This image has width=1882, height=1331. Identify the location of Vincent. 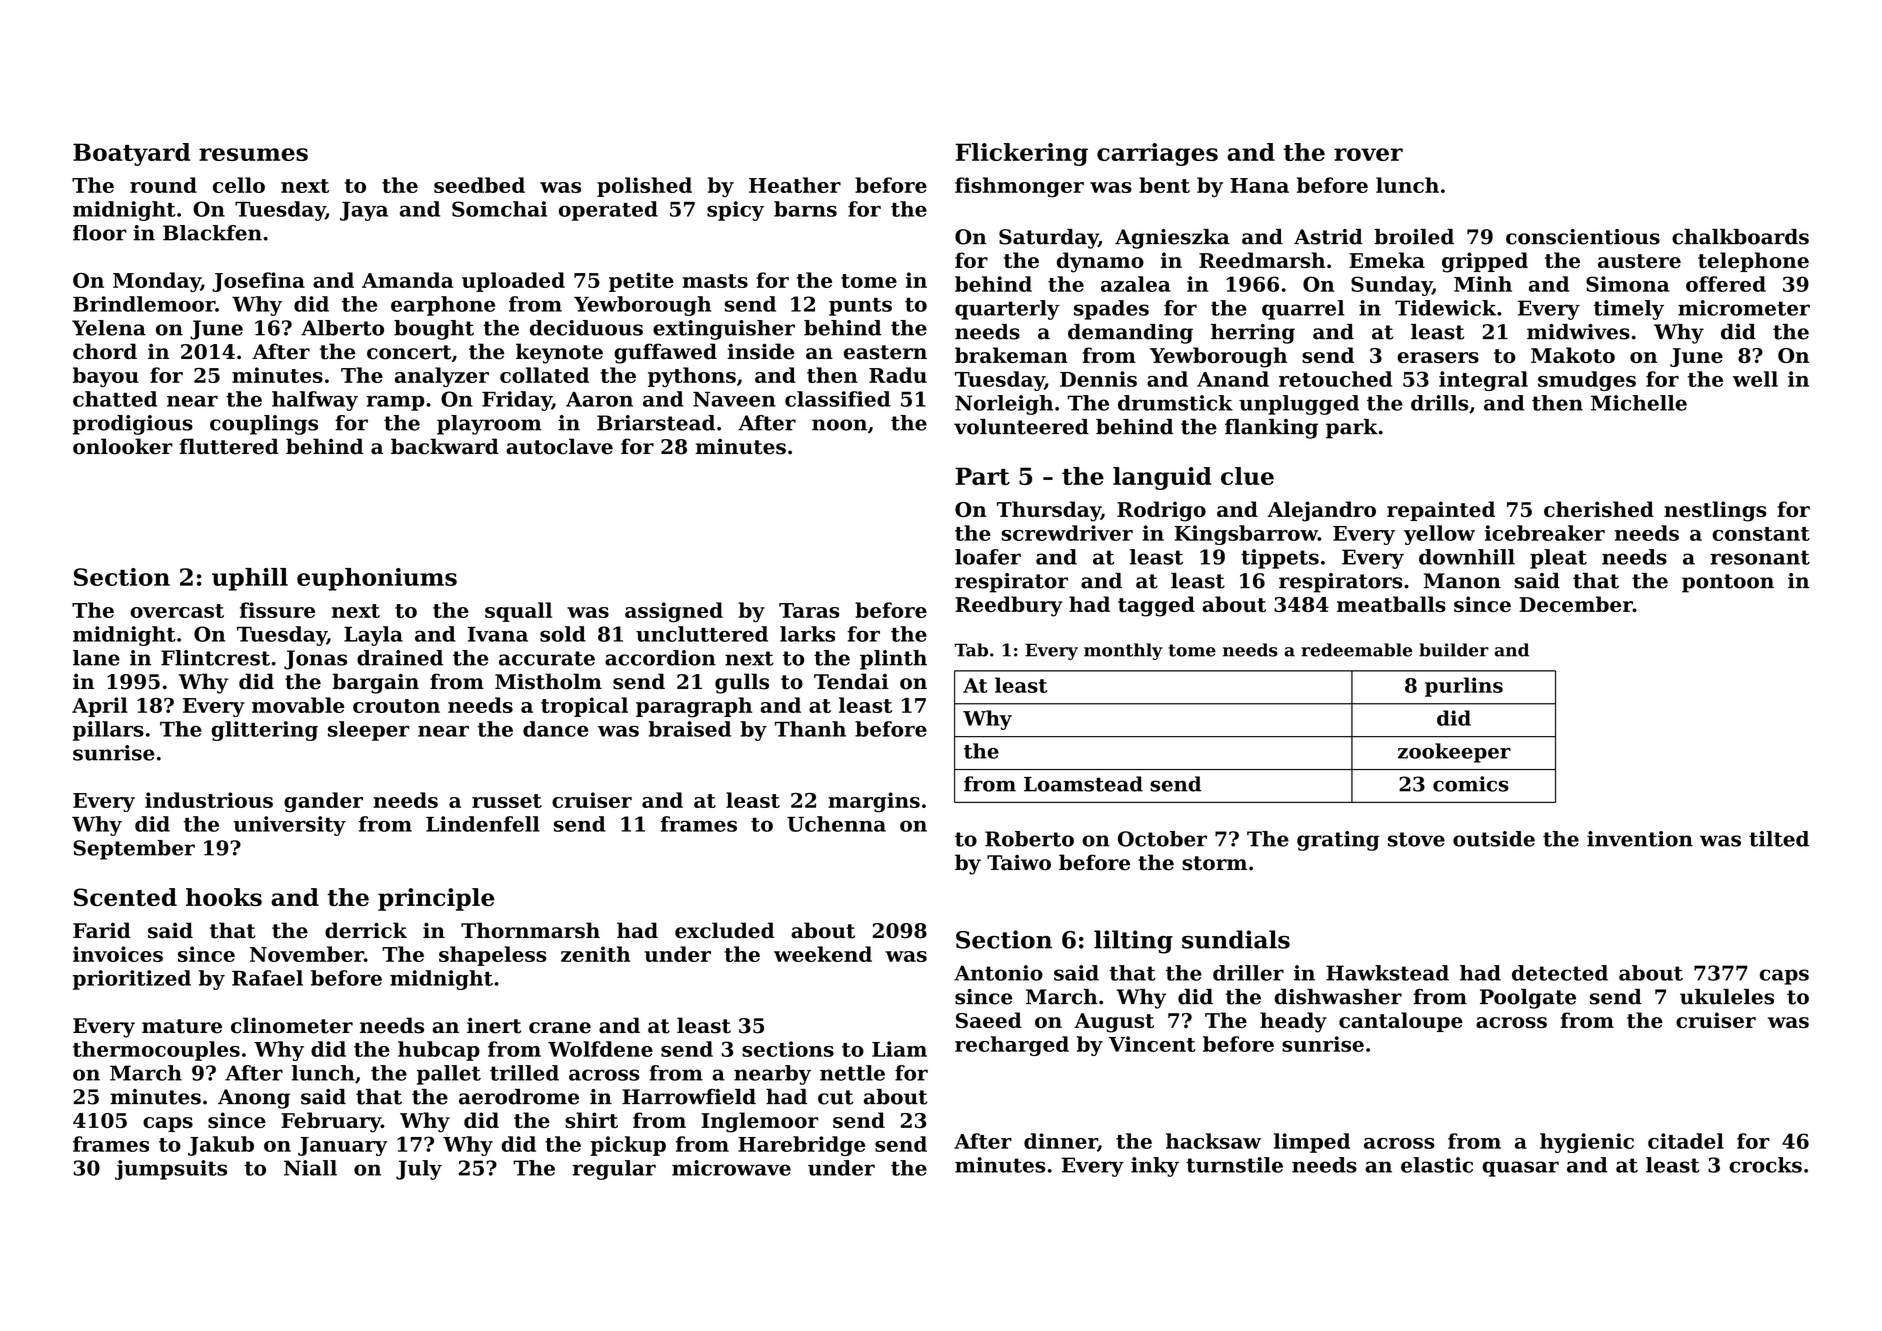
(1152, 1044).
